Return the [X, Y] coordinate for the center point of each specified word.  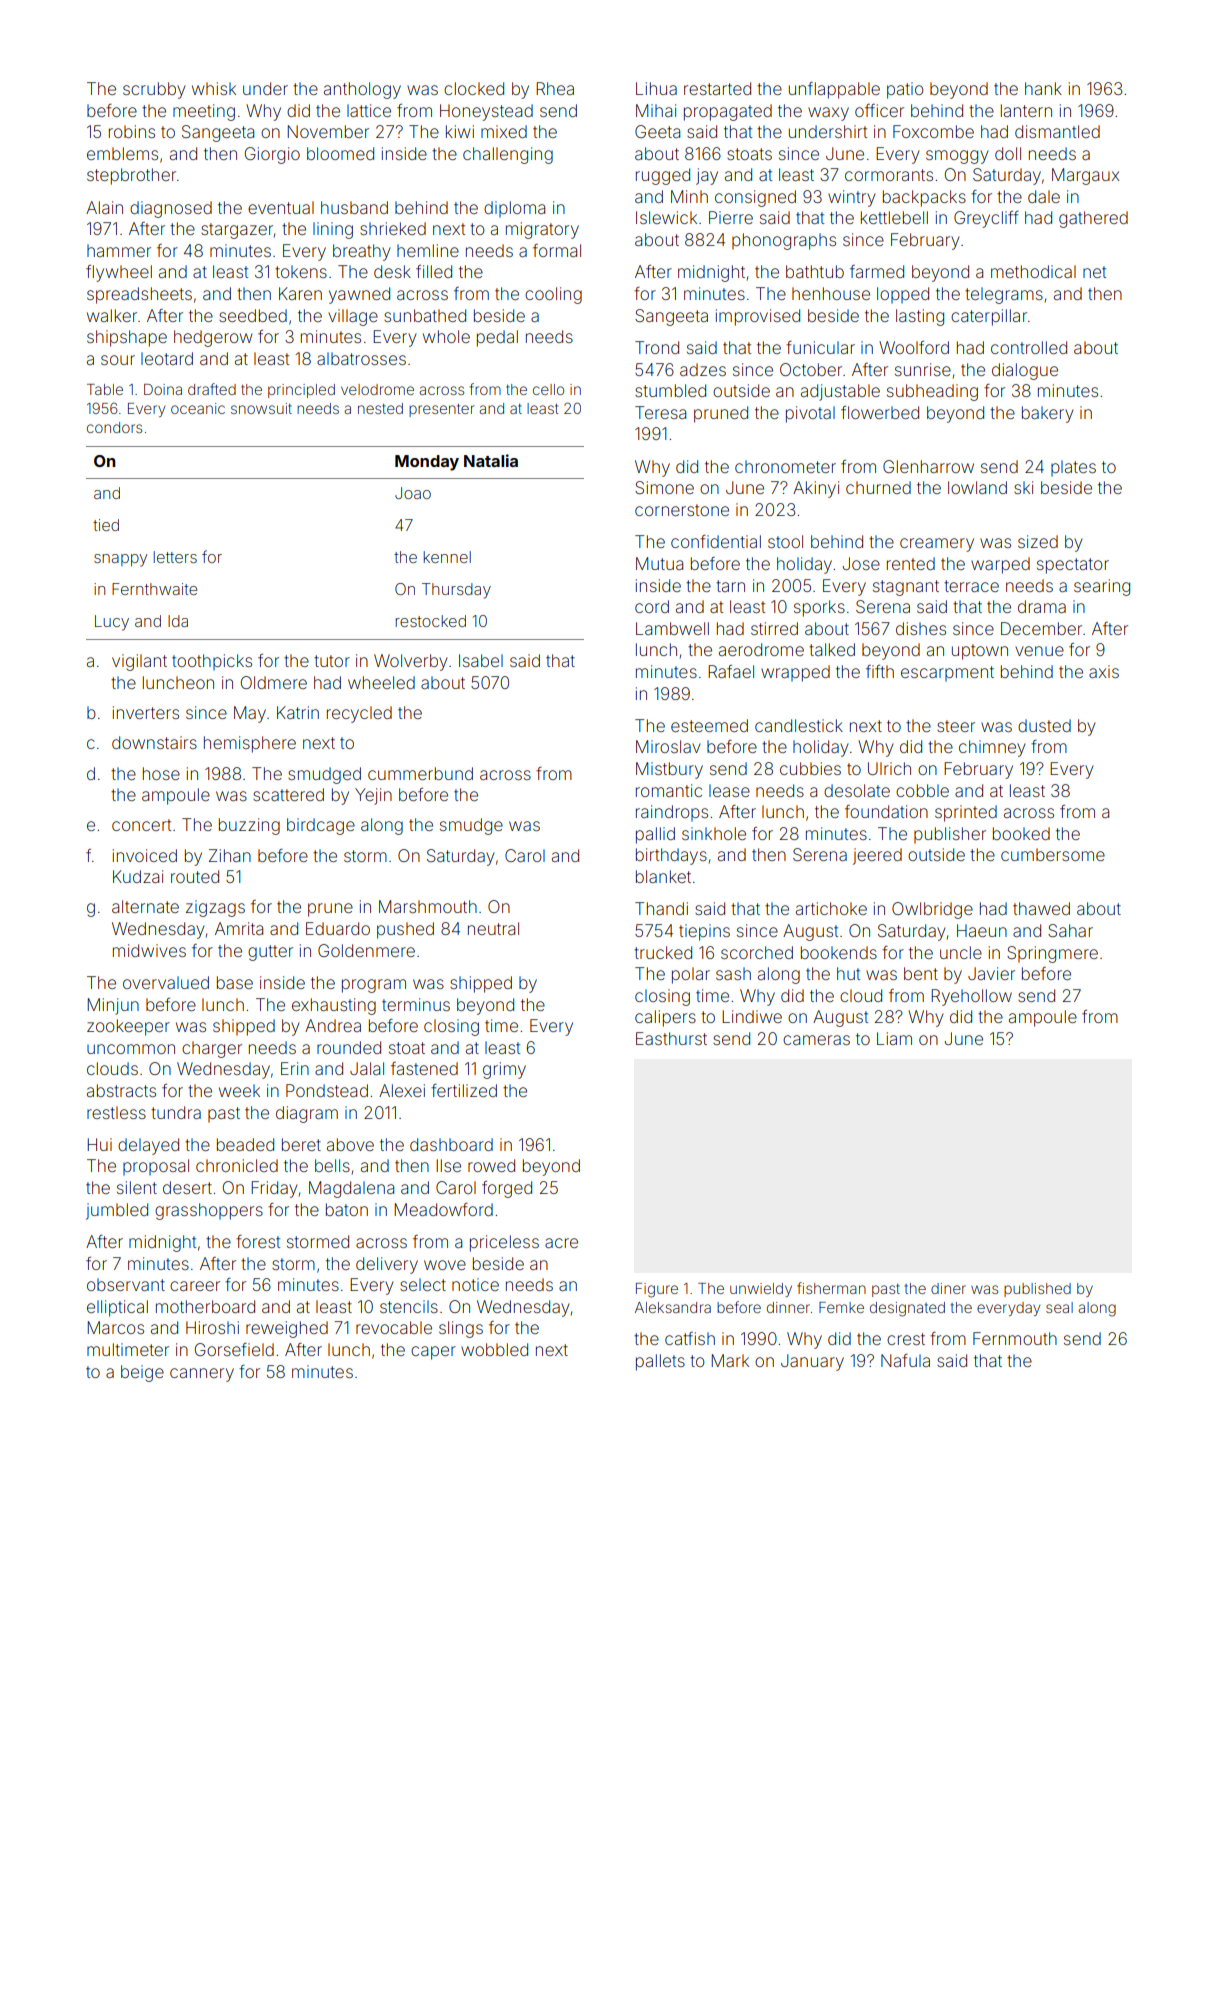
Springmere [1052, 954]
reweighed [287, 1329]
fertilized [464, 1090]
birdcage [321, 826]
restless [116, 1112]
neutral [493, 928]
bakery [1047, 414]
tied [106, 525]
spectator [1073, 566]
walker [112, 315]
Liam [894, 1038]
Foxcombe [933, 131]
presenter [442, 410]
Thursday [456, 591]
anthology [362, 90]
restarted [717, 88]
